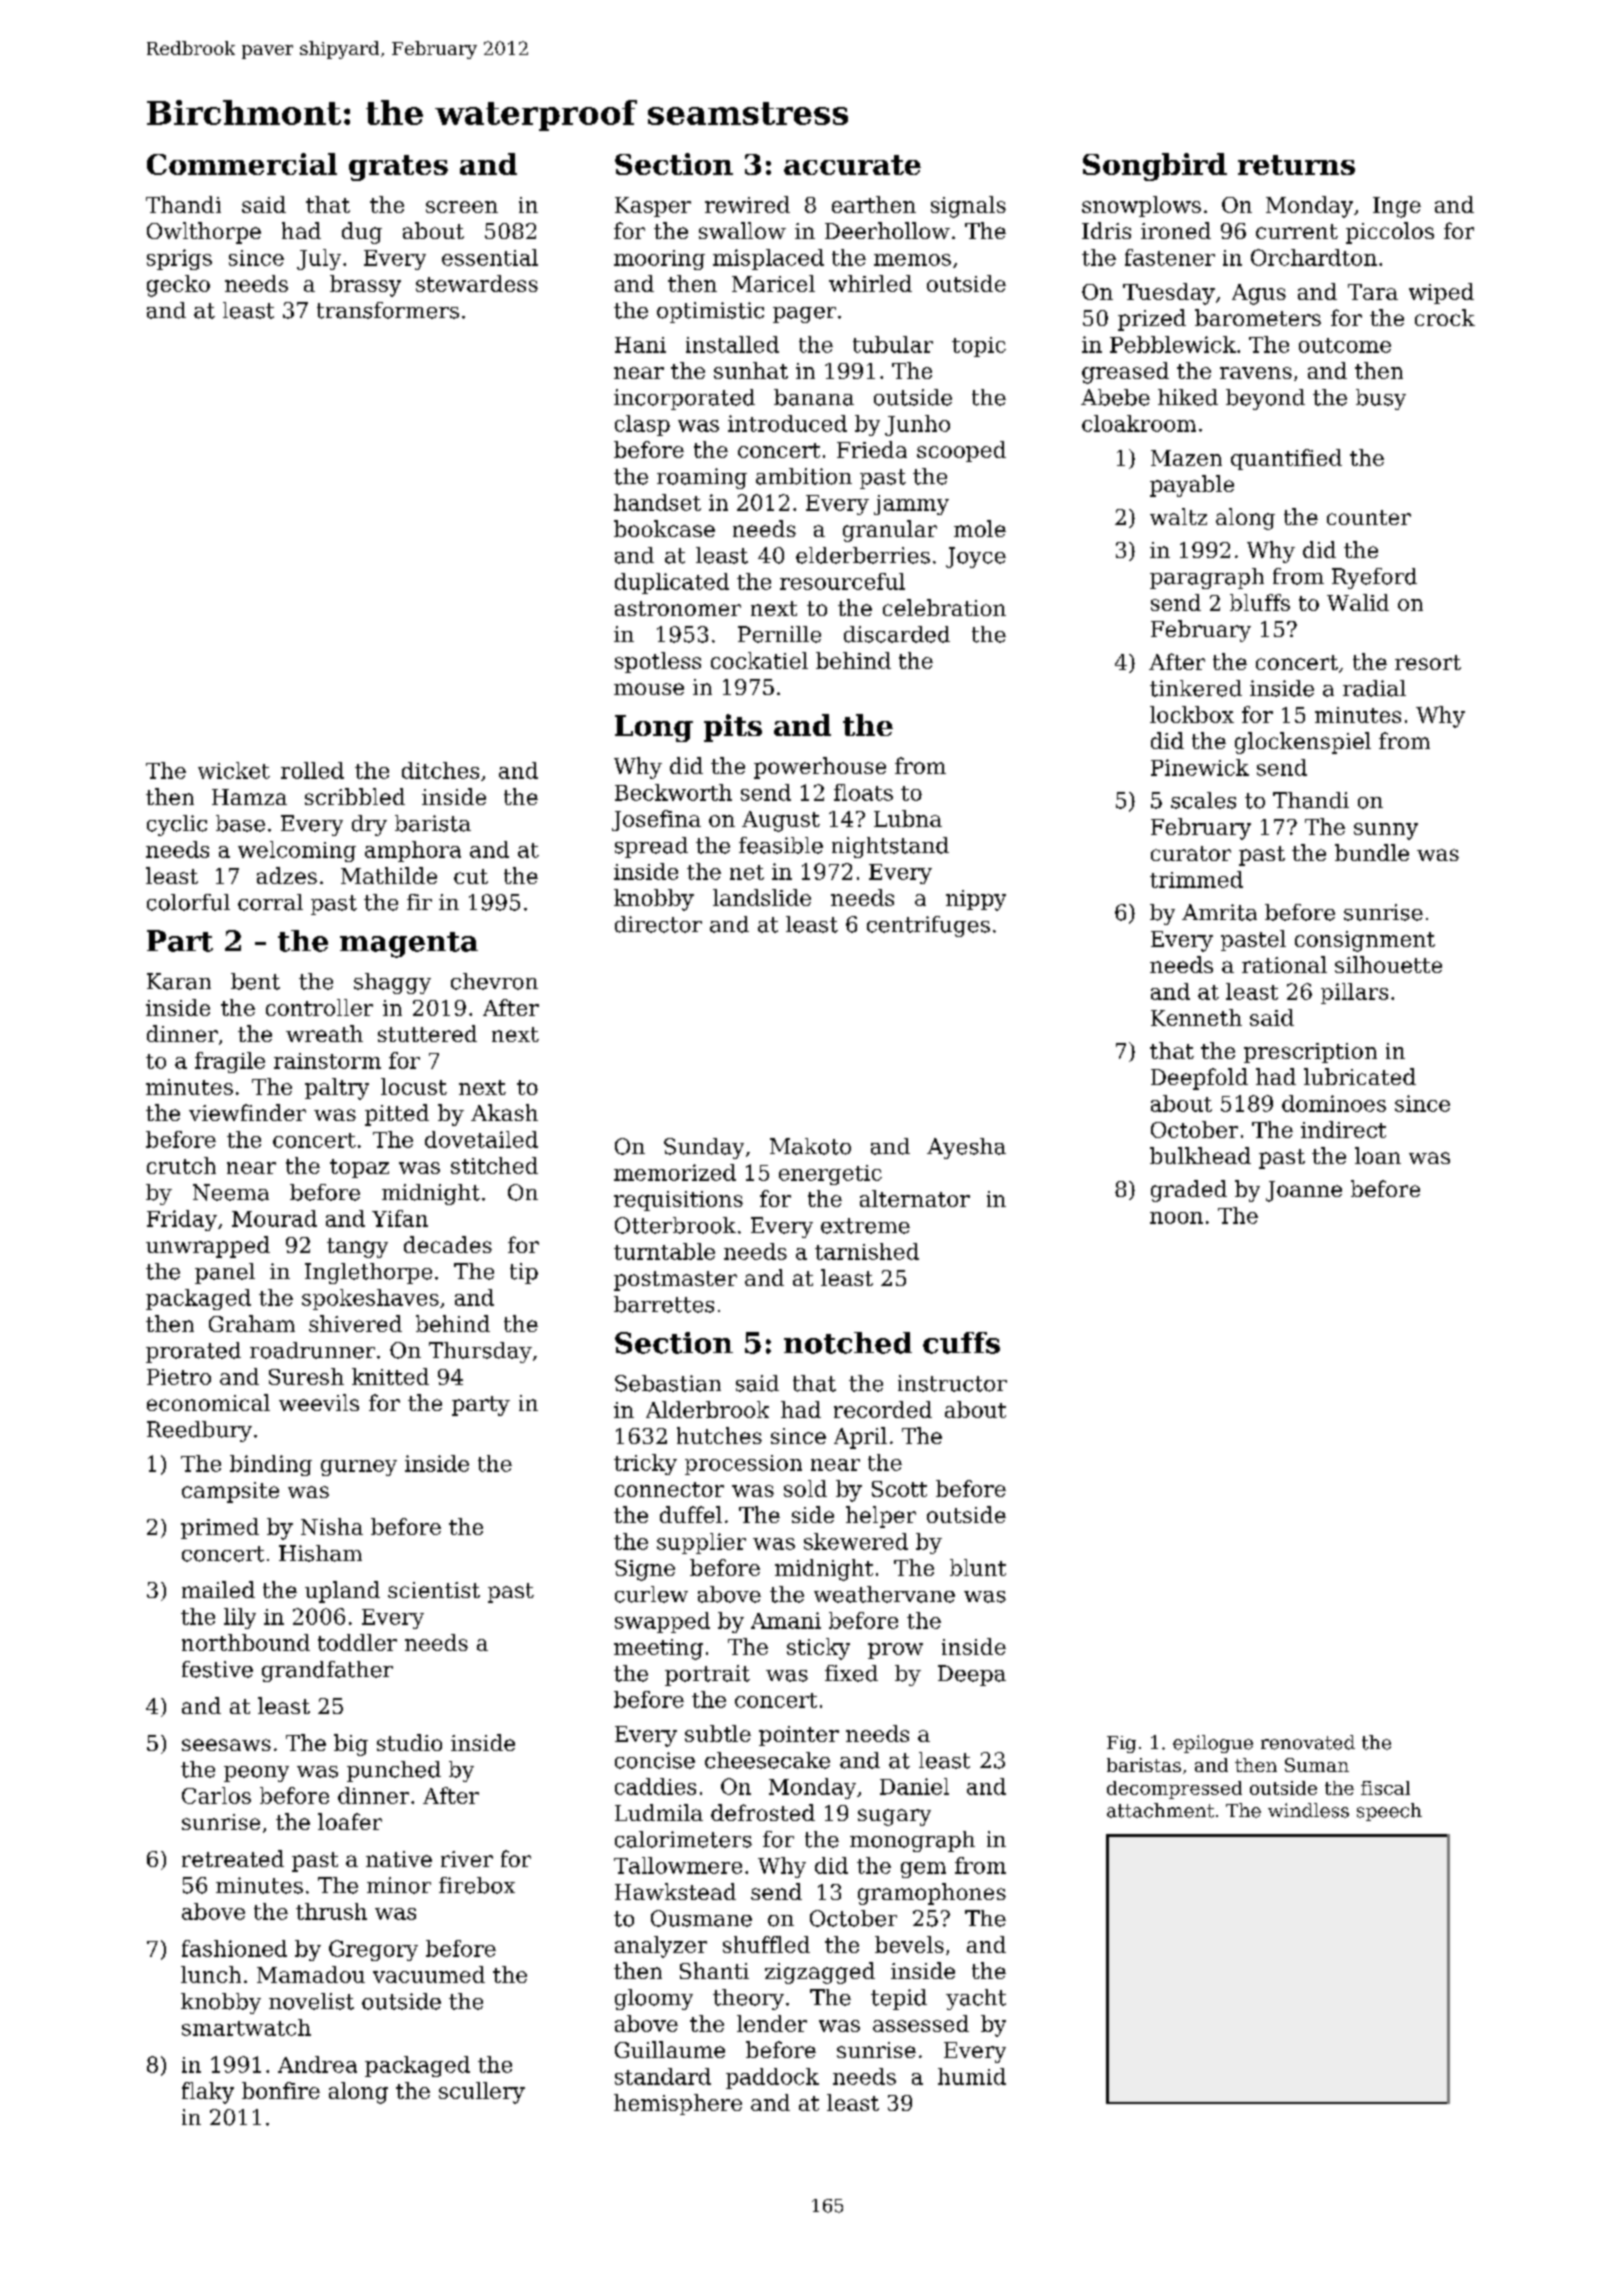 This screenshot has width=1620, height=2292. I want to click on signals, so click(968, 207).
